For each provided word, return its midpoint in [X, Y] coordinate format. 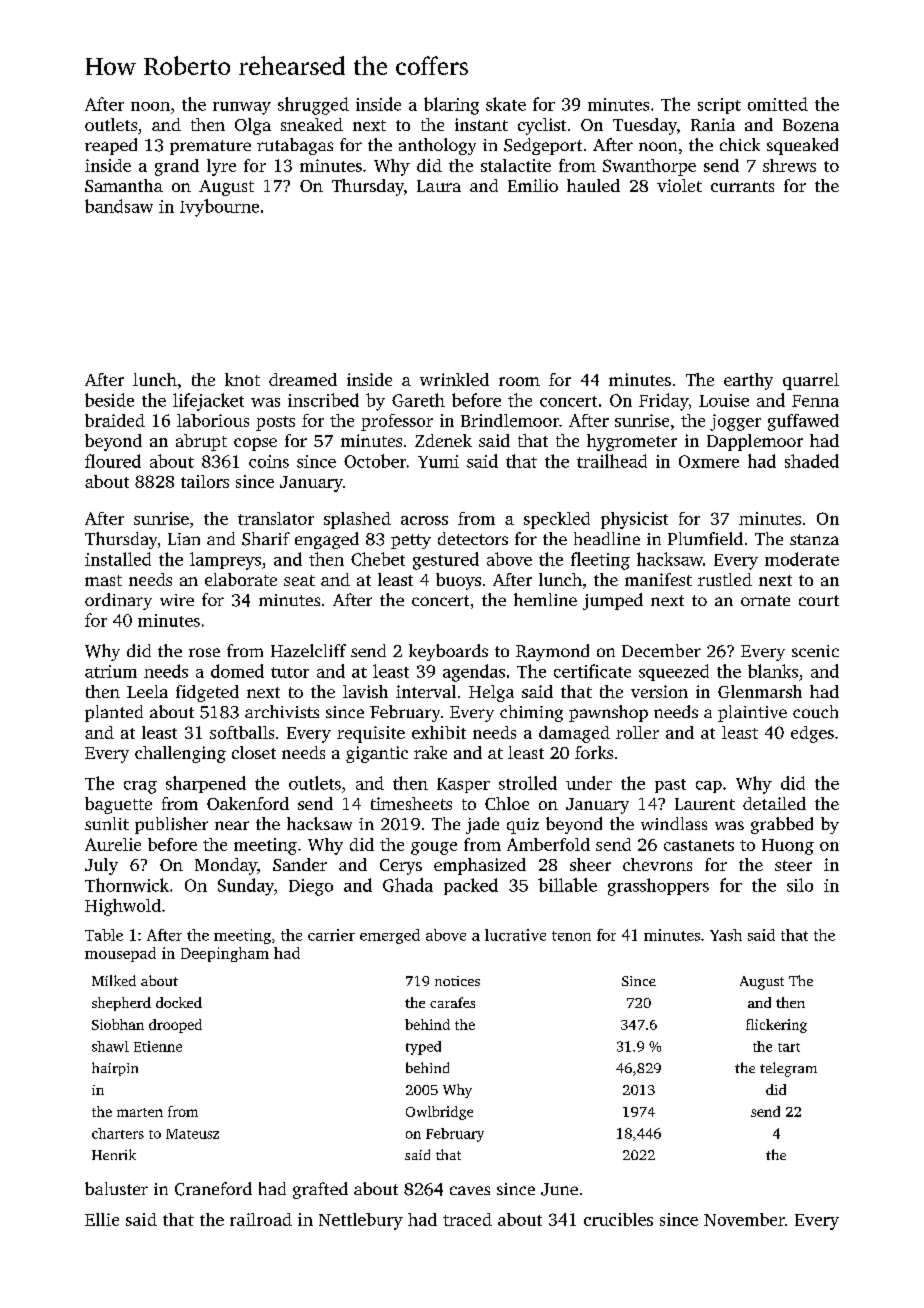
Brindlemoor [510, 420]
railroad [261, 1219]
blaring [451, 106]
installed [118, 559]
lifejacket [208, 402]
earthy [748, 381]
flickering [776, 1026]
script [719, 106]
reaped [111, 146]
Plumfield [705, 538]
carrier [331, 935]
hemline [545, 599]
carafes [452, 1002]
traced [467, 1219]
